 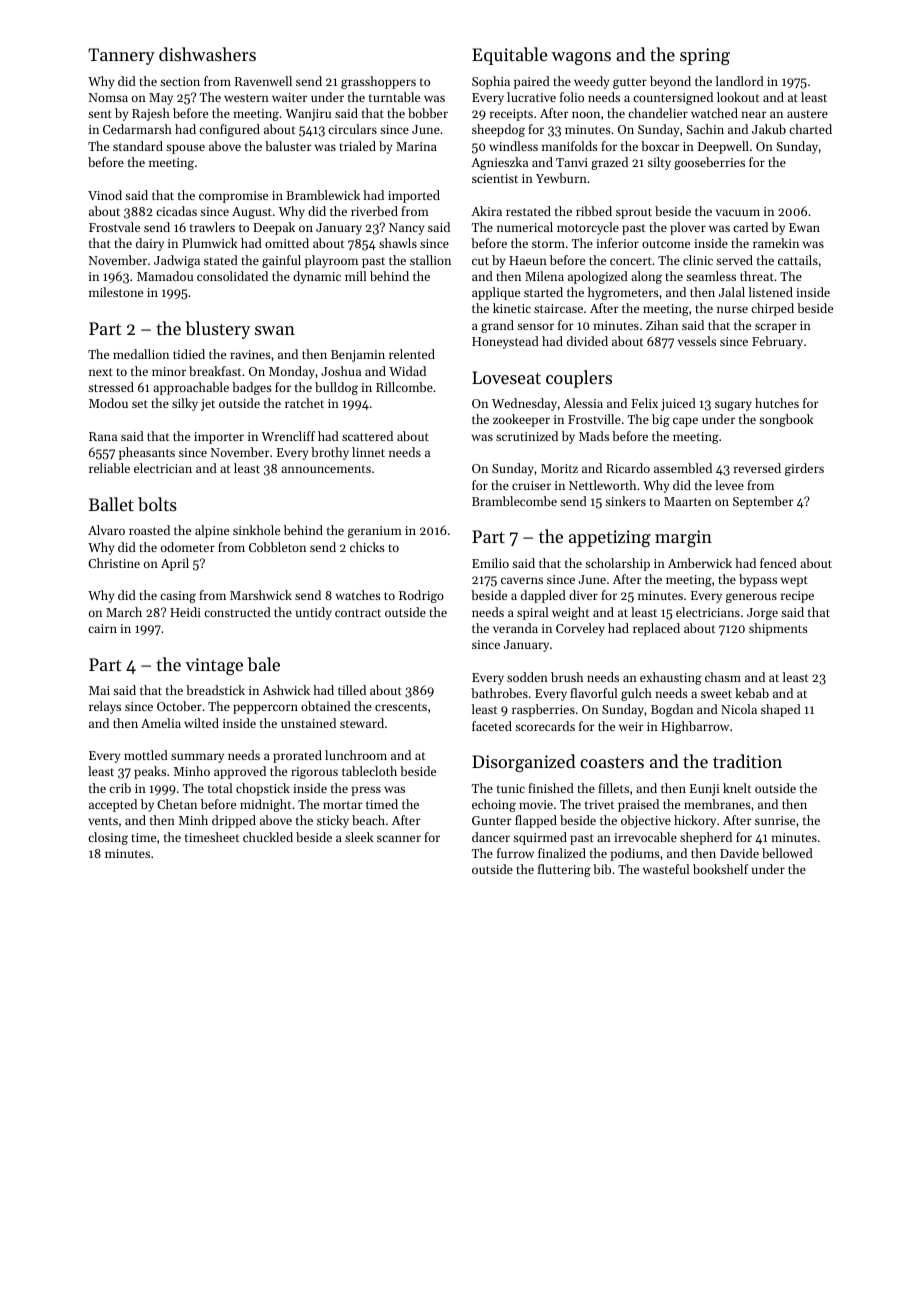 I want to click on sleek, so click(x=359, y=837).
